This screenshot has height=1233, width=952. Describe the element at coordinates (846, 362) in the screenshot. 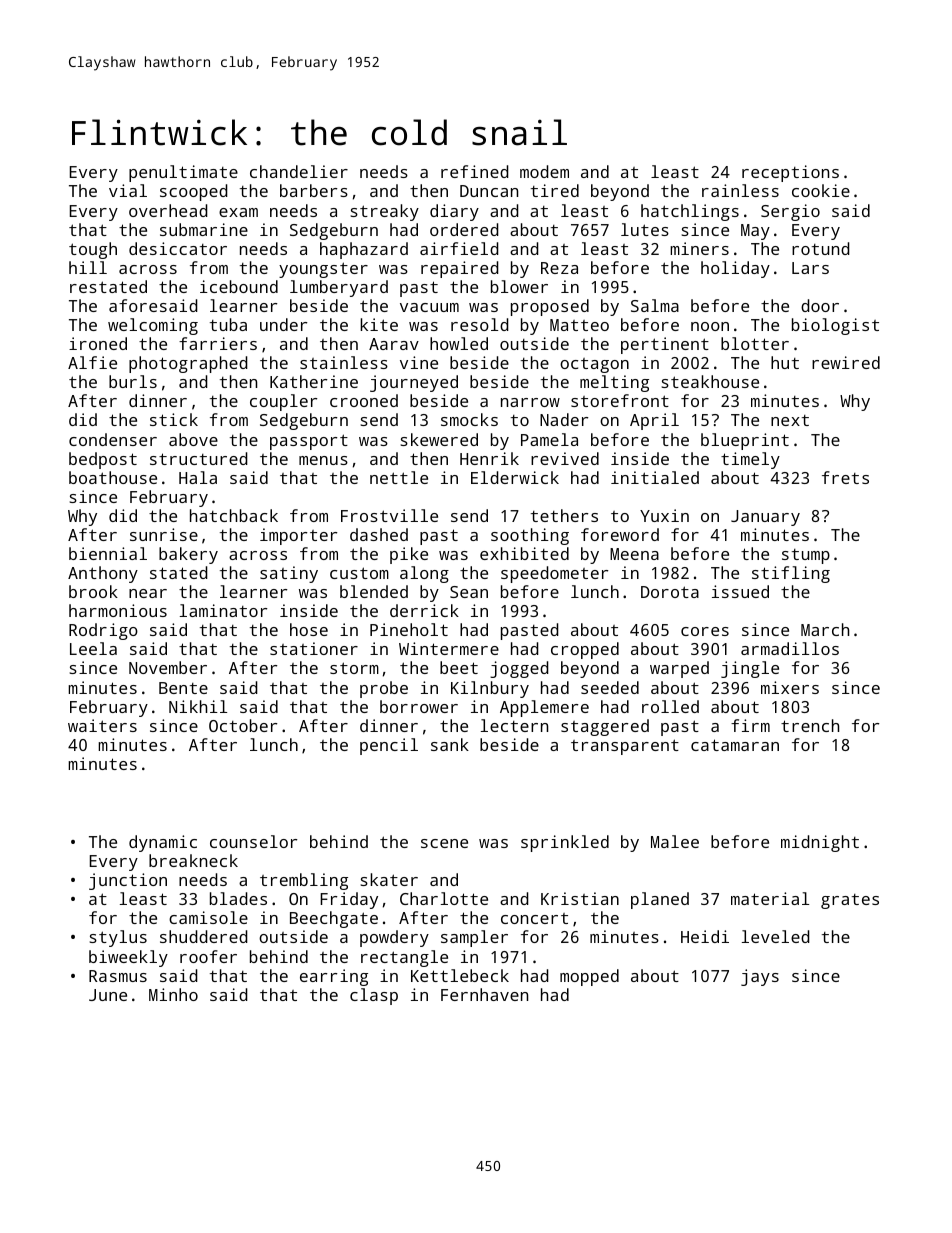

I see `rewired` at that location.
